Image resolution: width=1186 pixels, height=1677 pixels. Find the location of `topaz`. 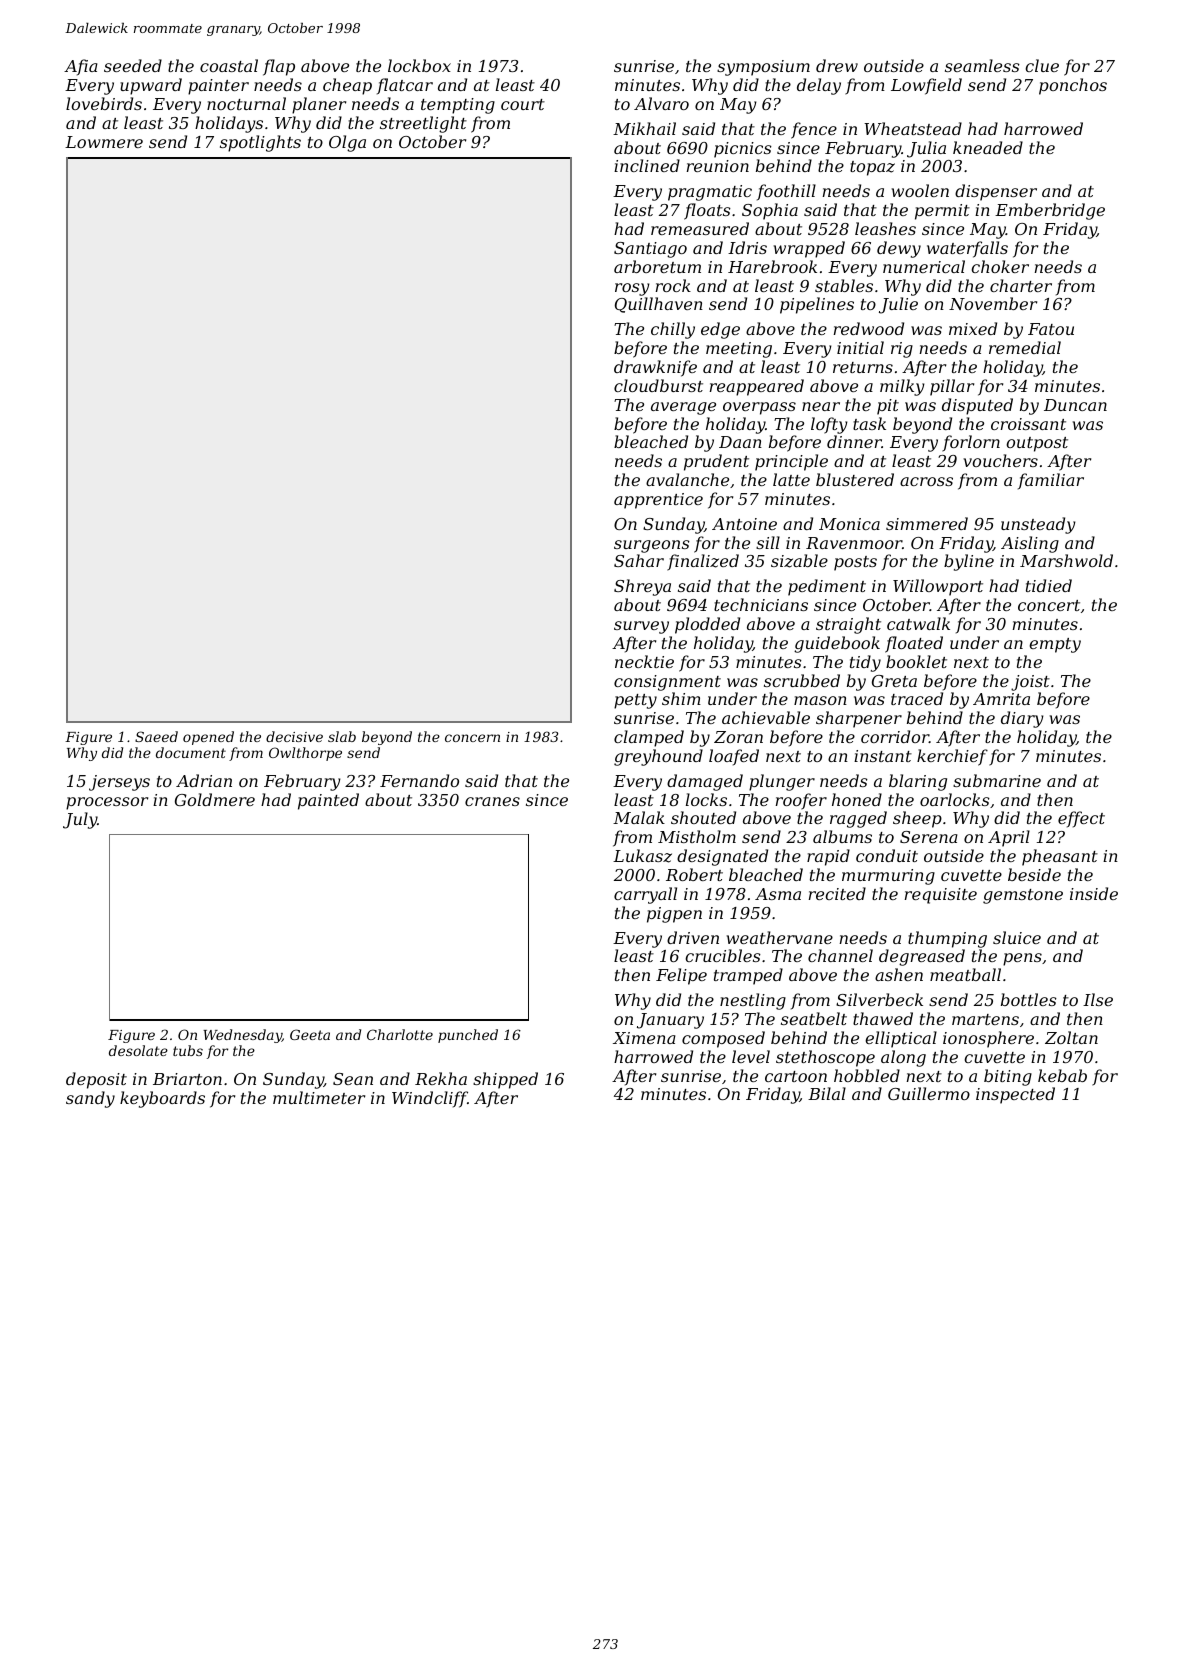

topaz is located at coordinates (872, 168).
